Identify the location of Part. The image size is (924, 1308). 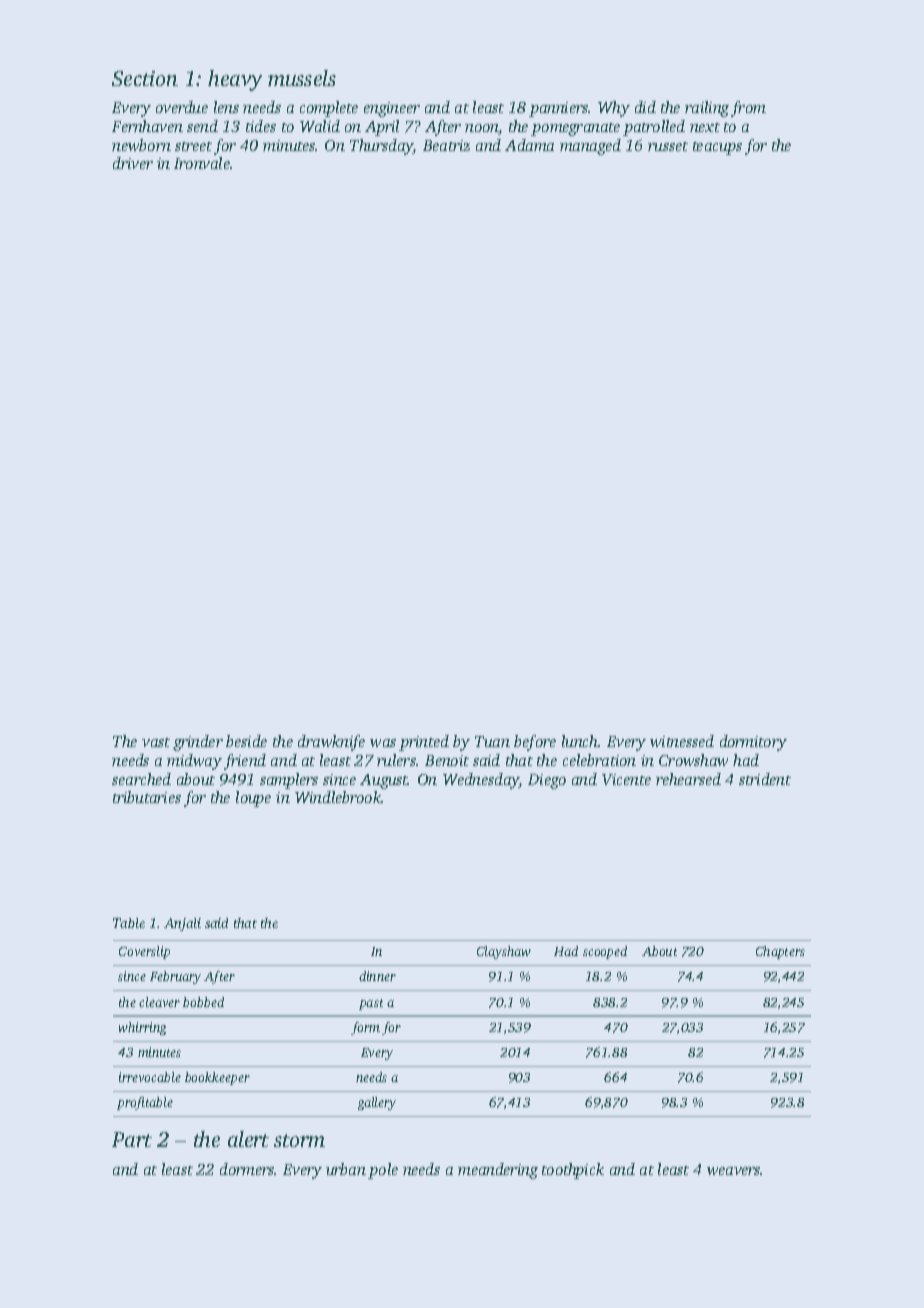
(132, 1139).
